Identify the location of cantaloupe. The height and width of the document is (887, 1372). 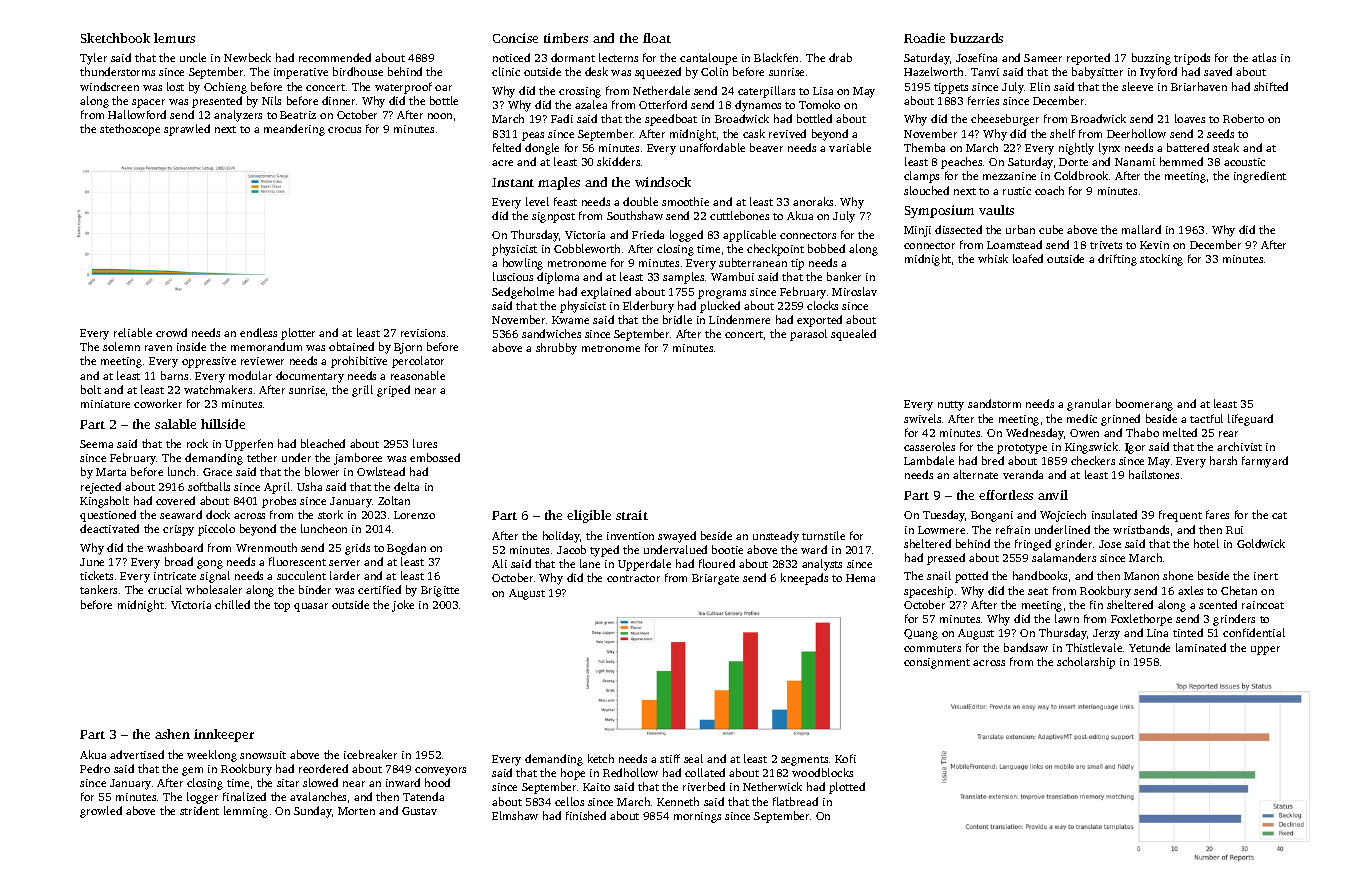
(708, 59).
